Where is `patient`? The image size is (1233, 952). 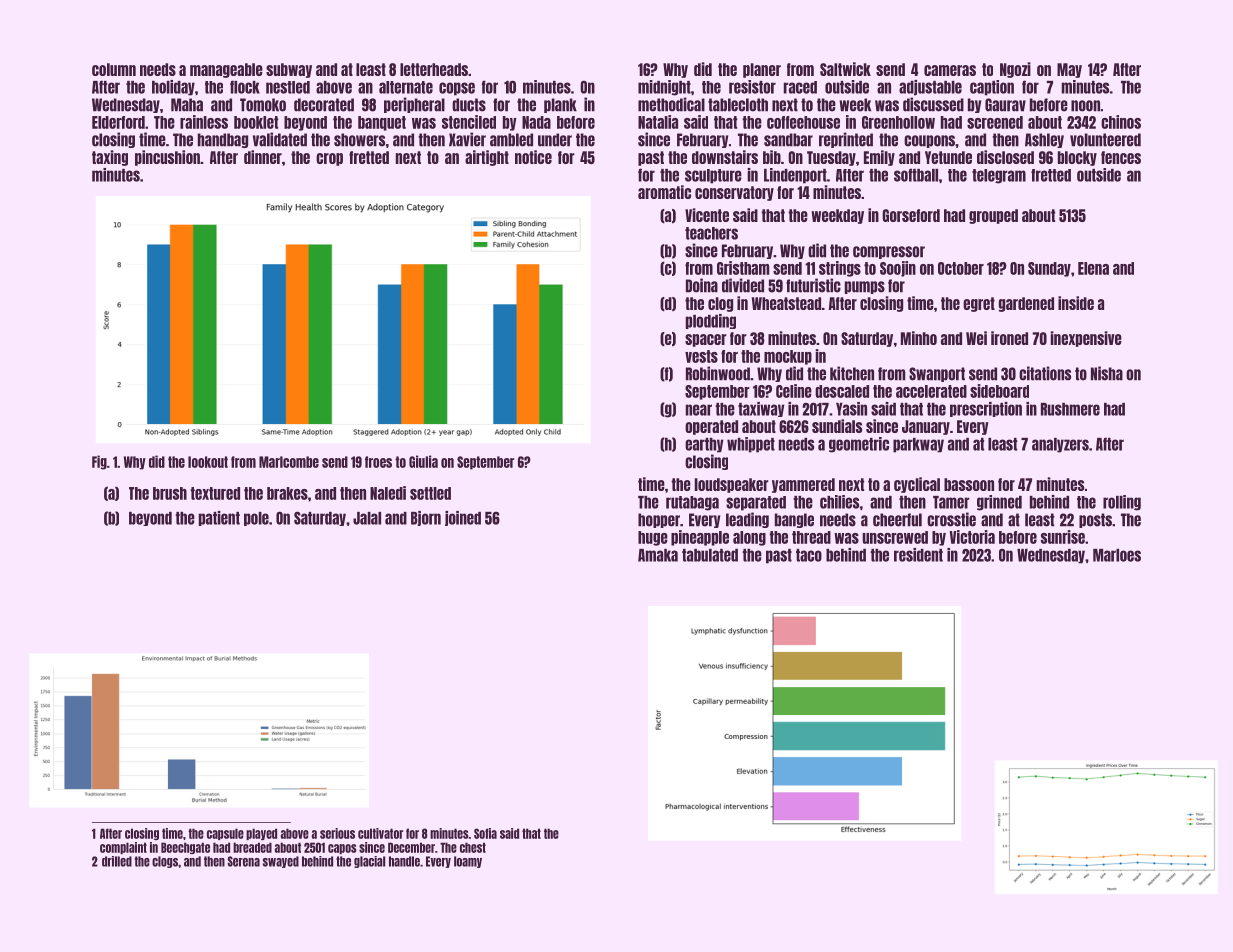 patient is located at coordinates (219, 518).
